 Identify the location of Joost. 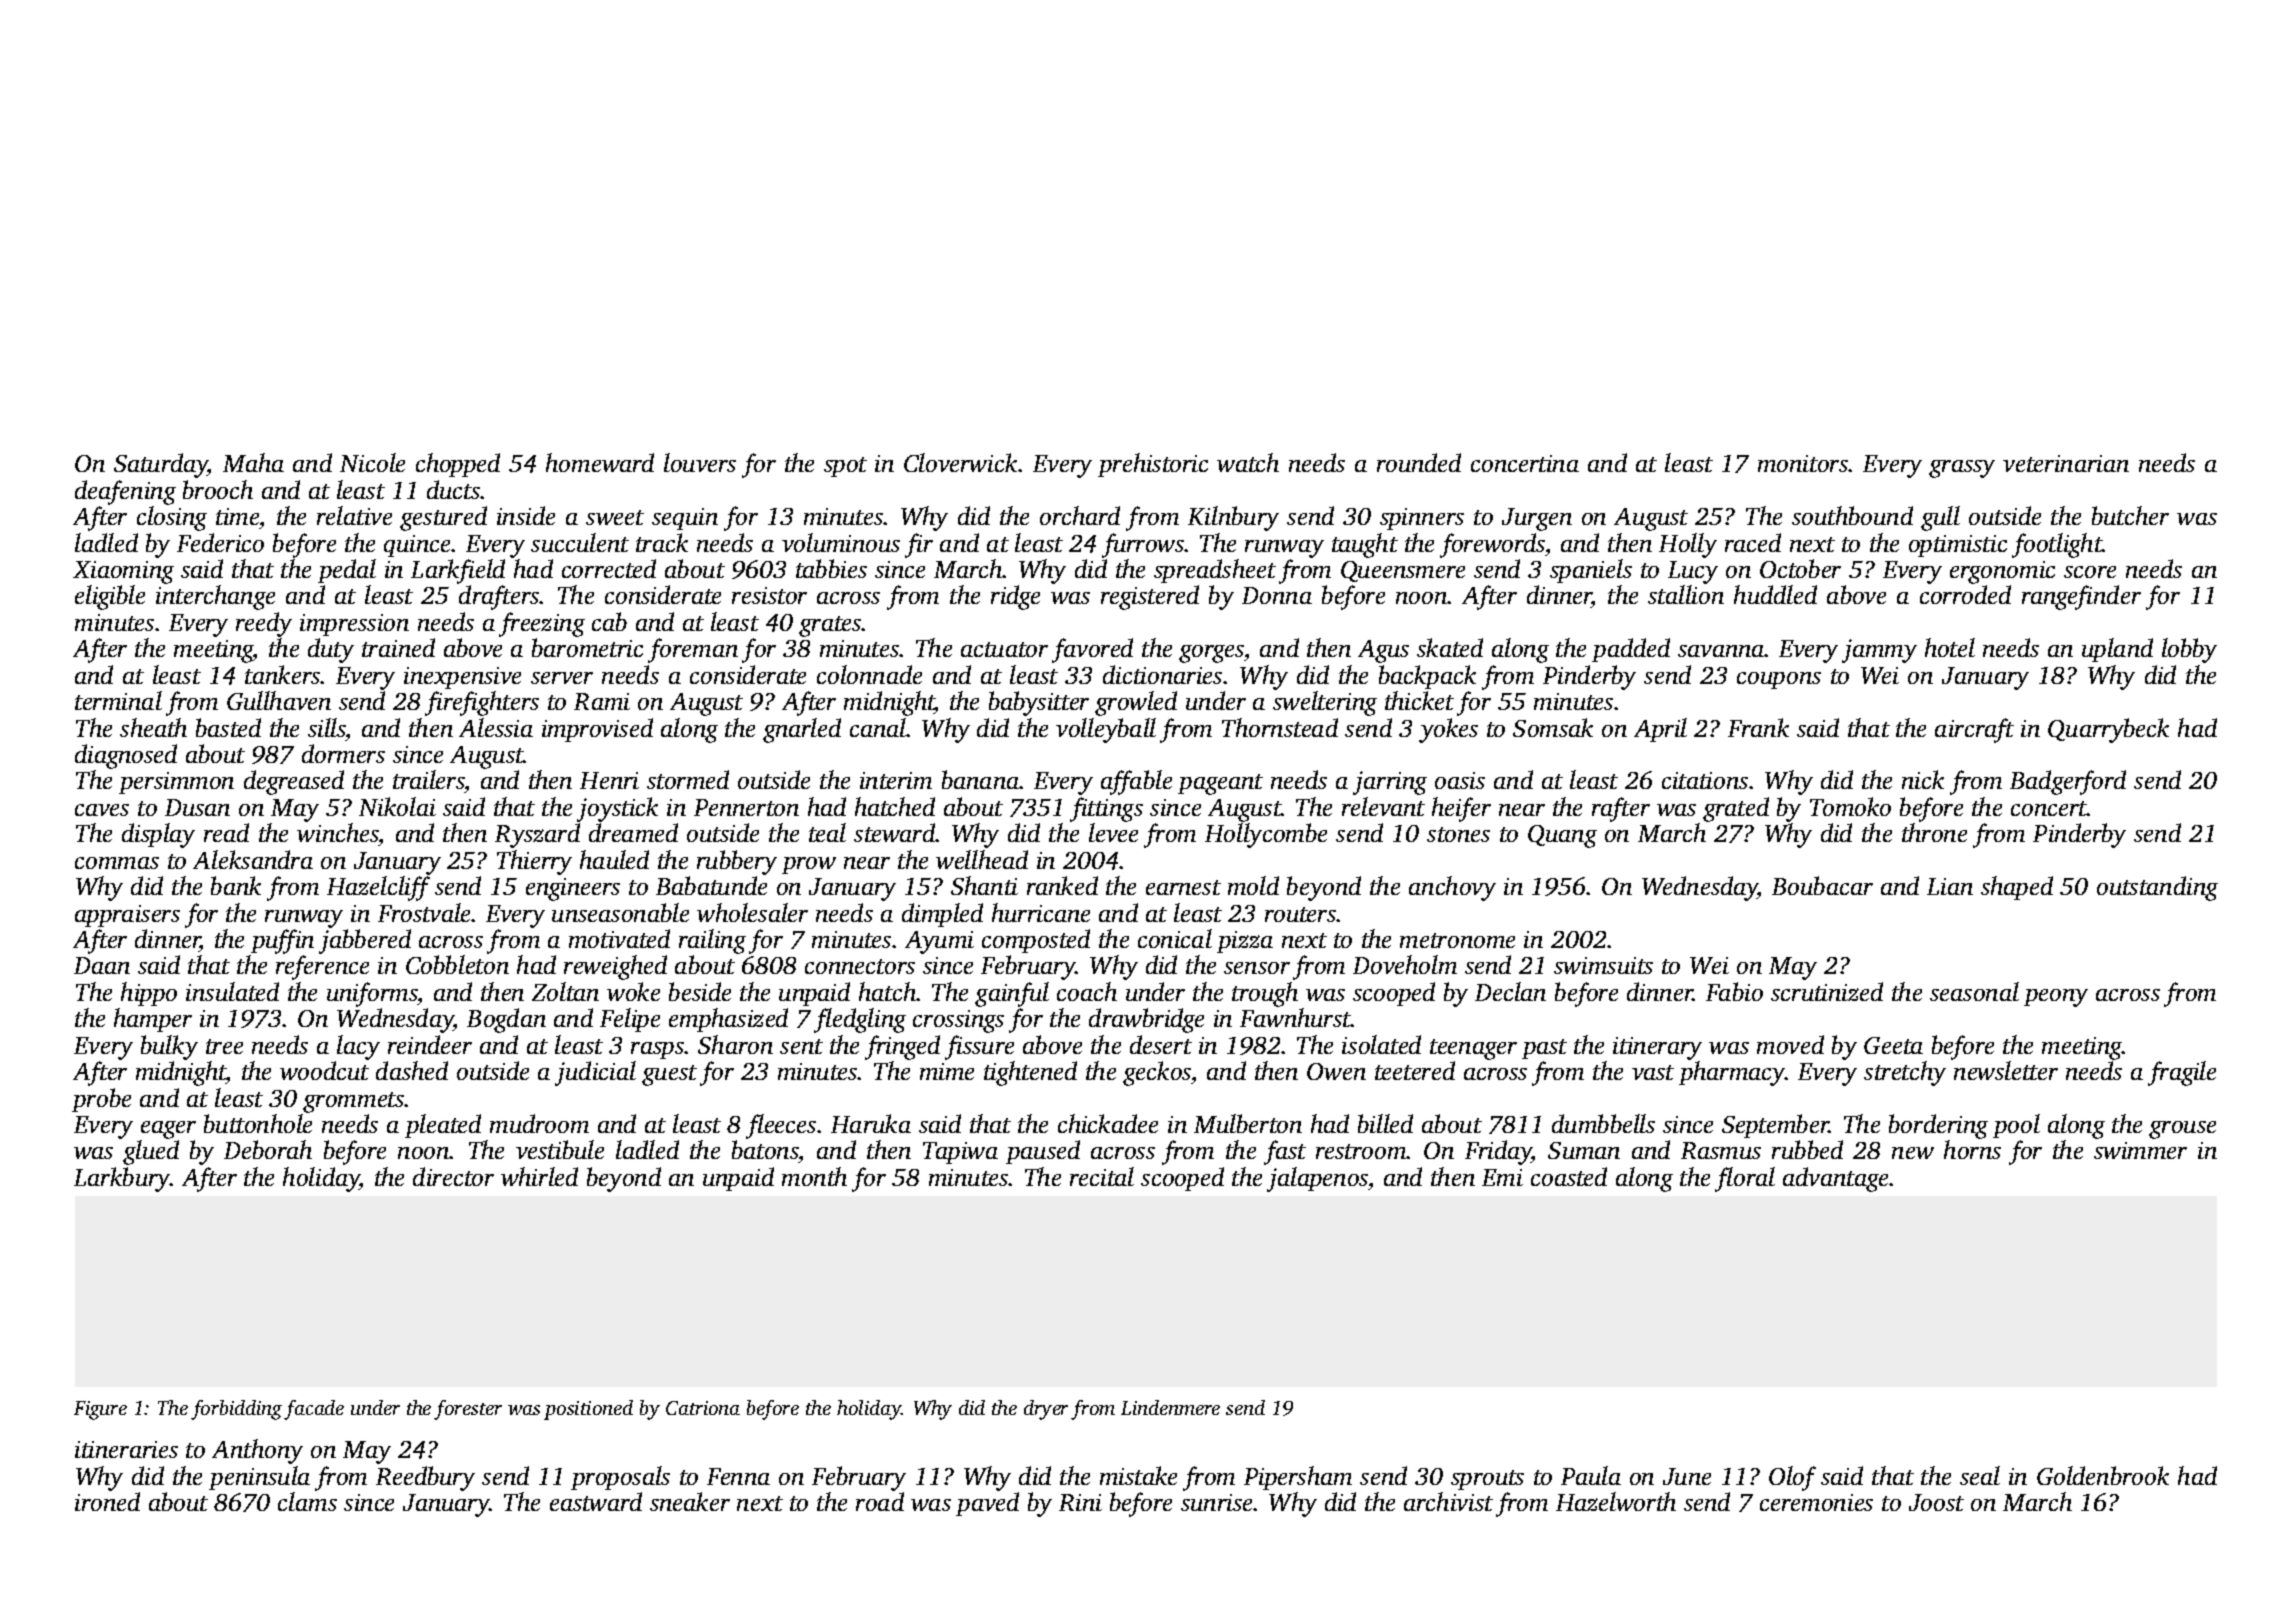
(1936, 1502).
